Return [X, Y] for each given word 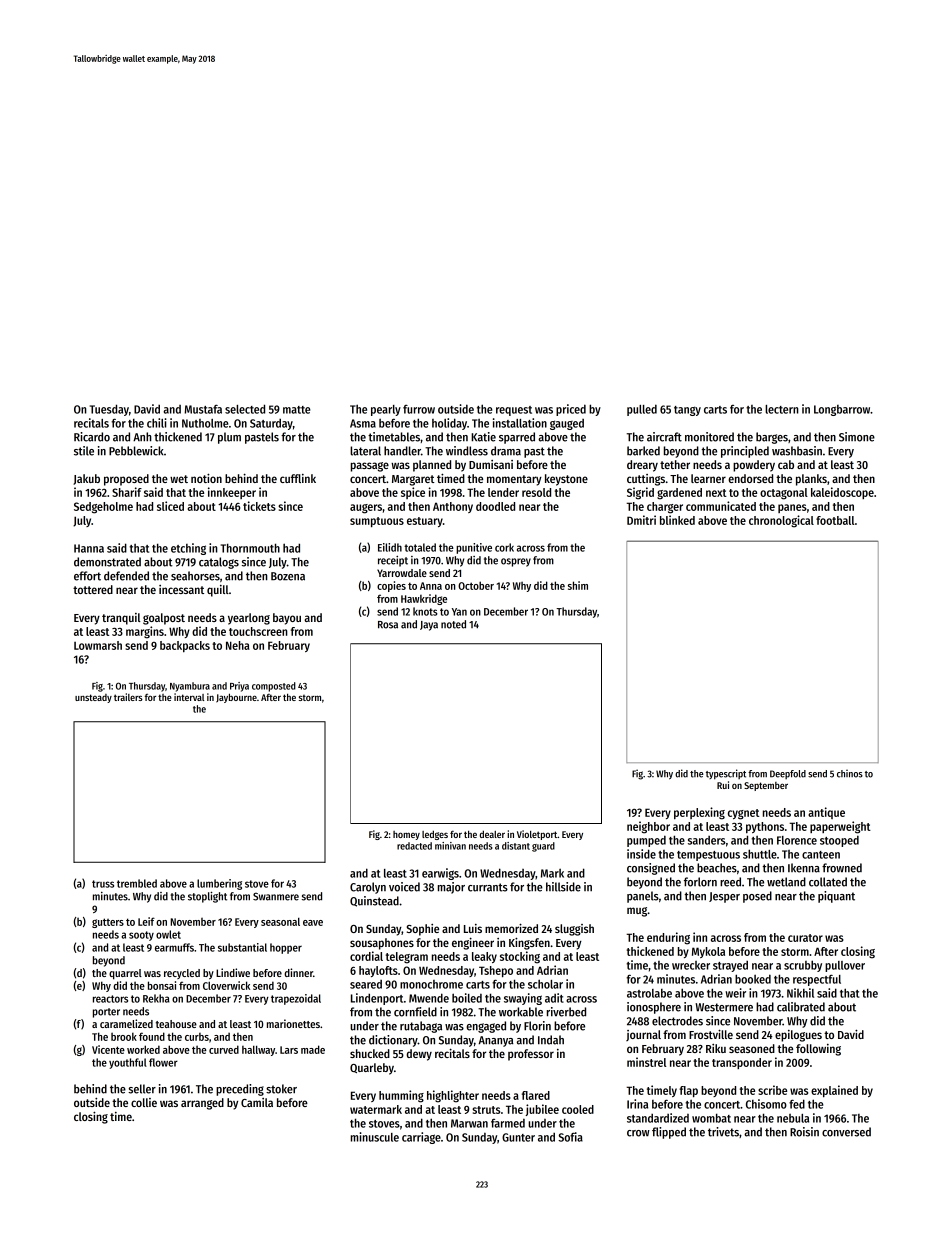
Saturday [271, 424]
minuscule [375, 1137]
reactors [110, 999]
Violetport [537, 835]
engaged [486, 1027]
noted [453, 624]
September [766, 786]
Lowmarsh [98, 645]
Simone [857, 437]
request [514, 411]
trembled [137, 883]
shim [578, 585]
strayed [730, 966]
